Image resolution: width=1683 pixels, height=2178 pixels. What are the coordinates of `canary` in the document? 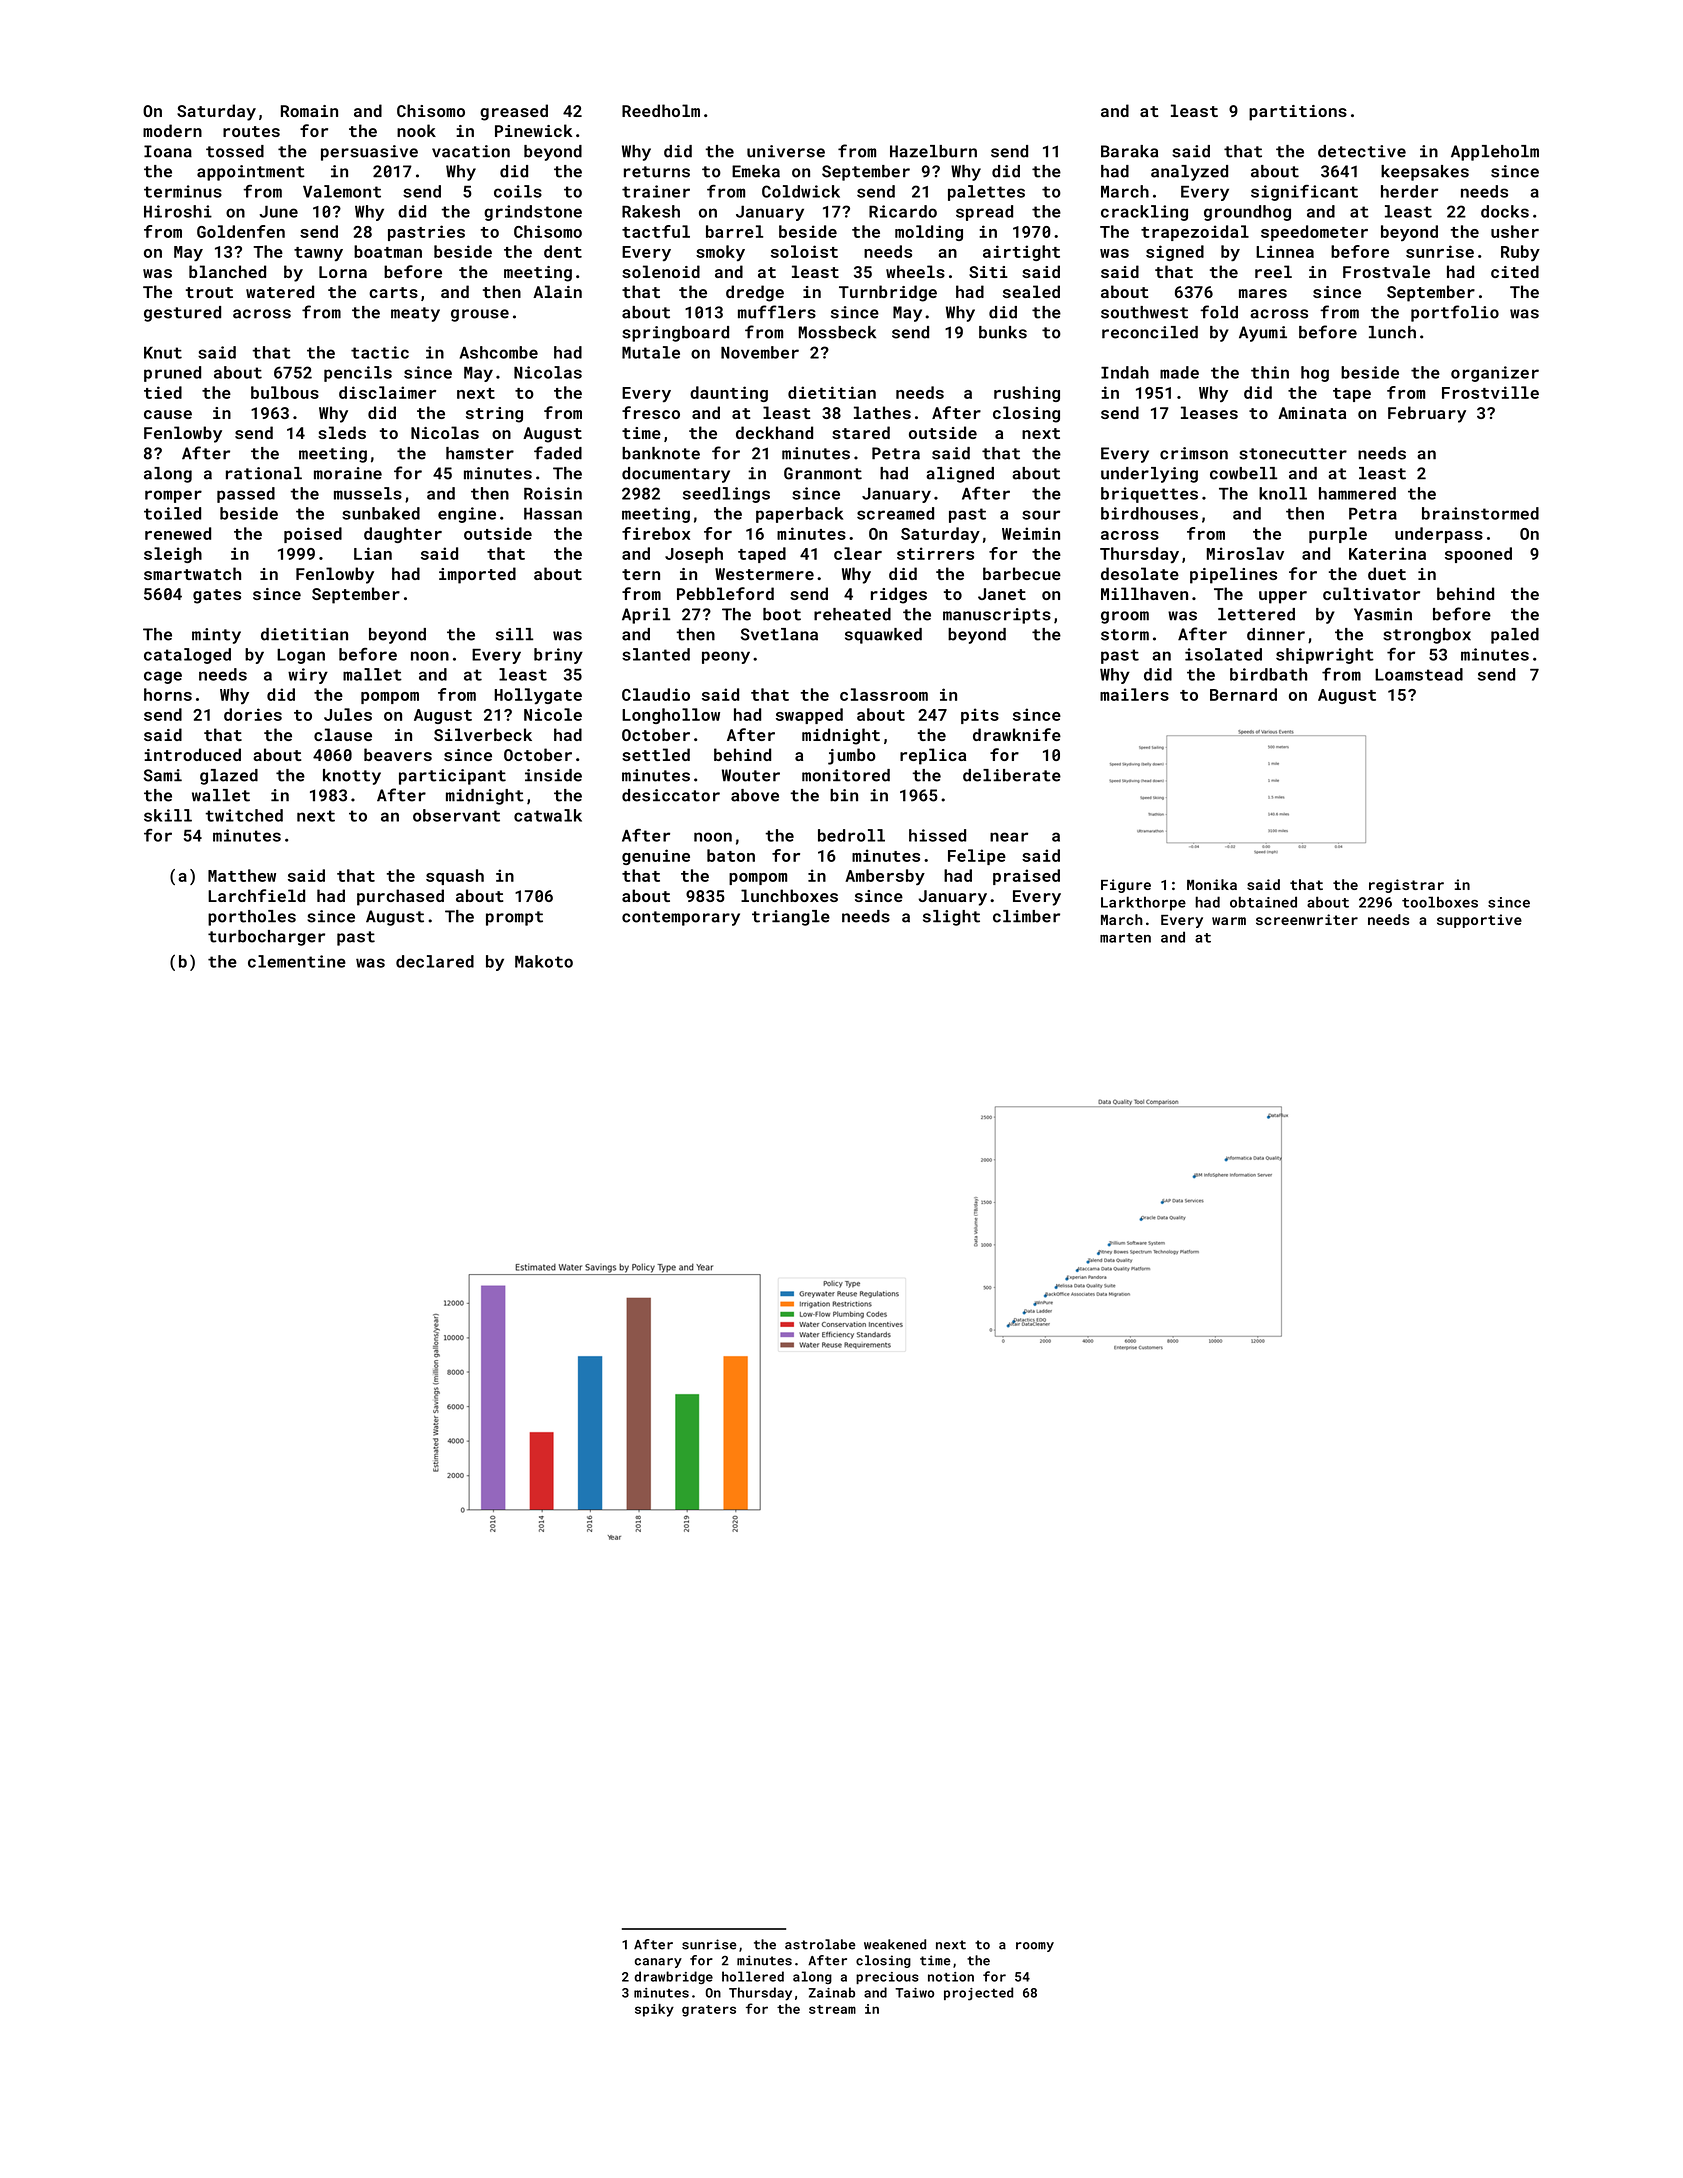 It's located at (658, 1963).
